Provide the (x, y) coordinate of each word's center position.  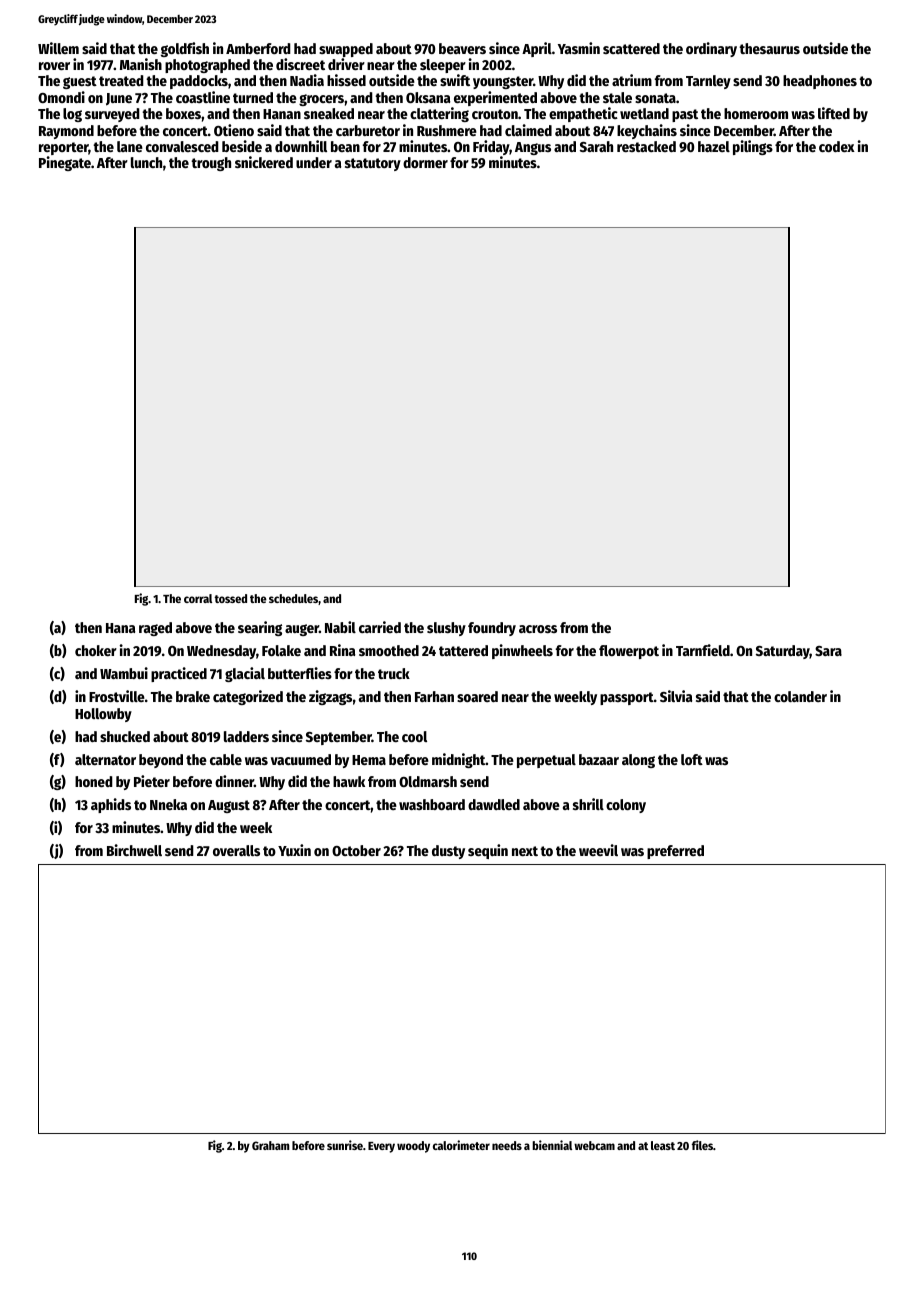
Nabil (340, 627)
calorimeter (461, 1145)
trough (211, 164)
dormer (425, 162)
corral (198, 598)
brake (193, 696)
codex (837, 146)
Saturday (783, 652)
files (702, 1145)
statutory (373, 164)
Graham (270, 1145)
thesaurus (769, 48)
